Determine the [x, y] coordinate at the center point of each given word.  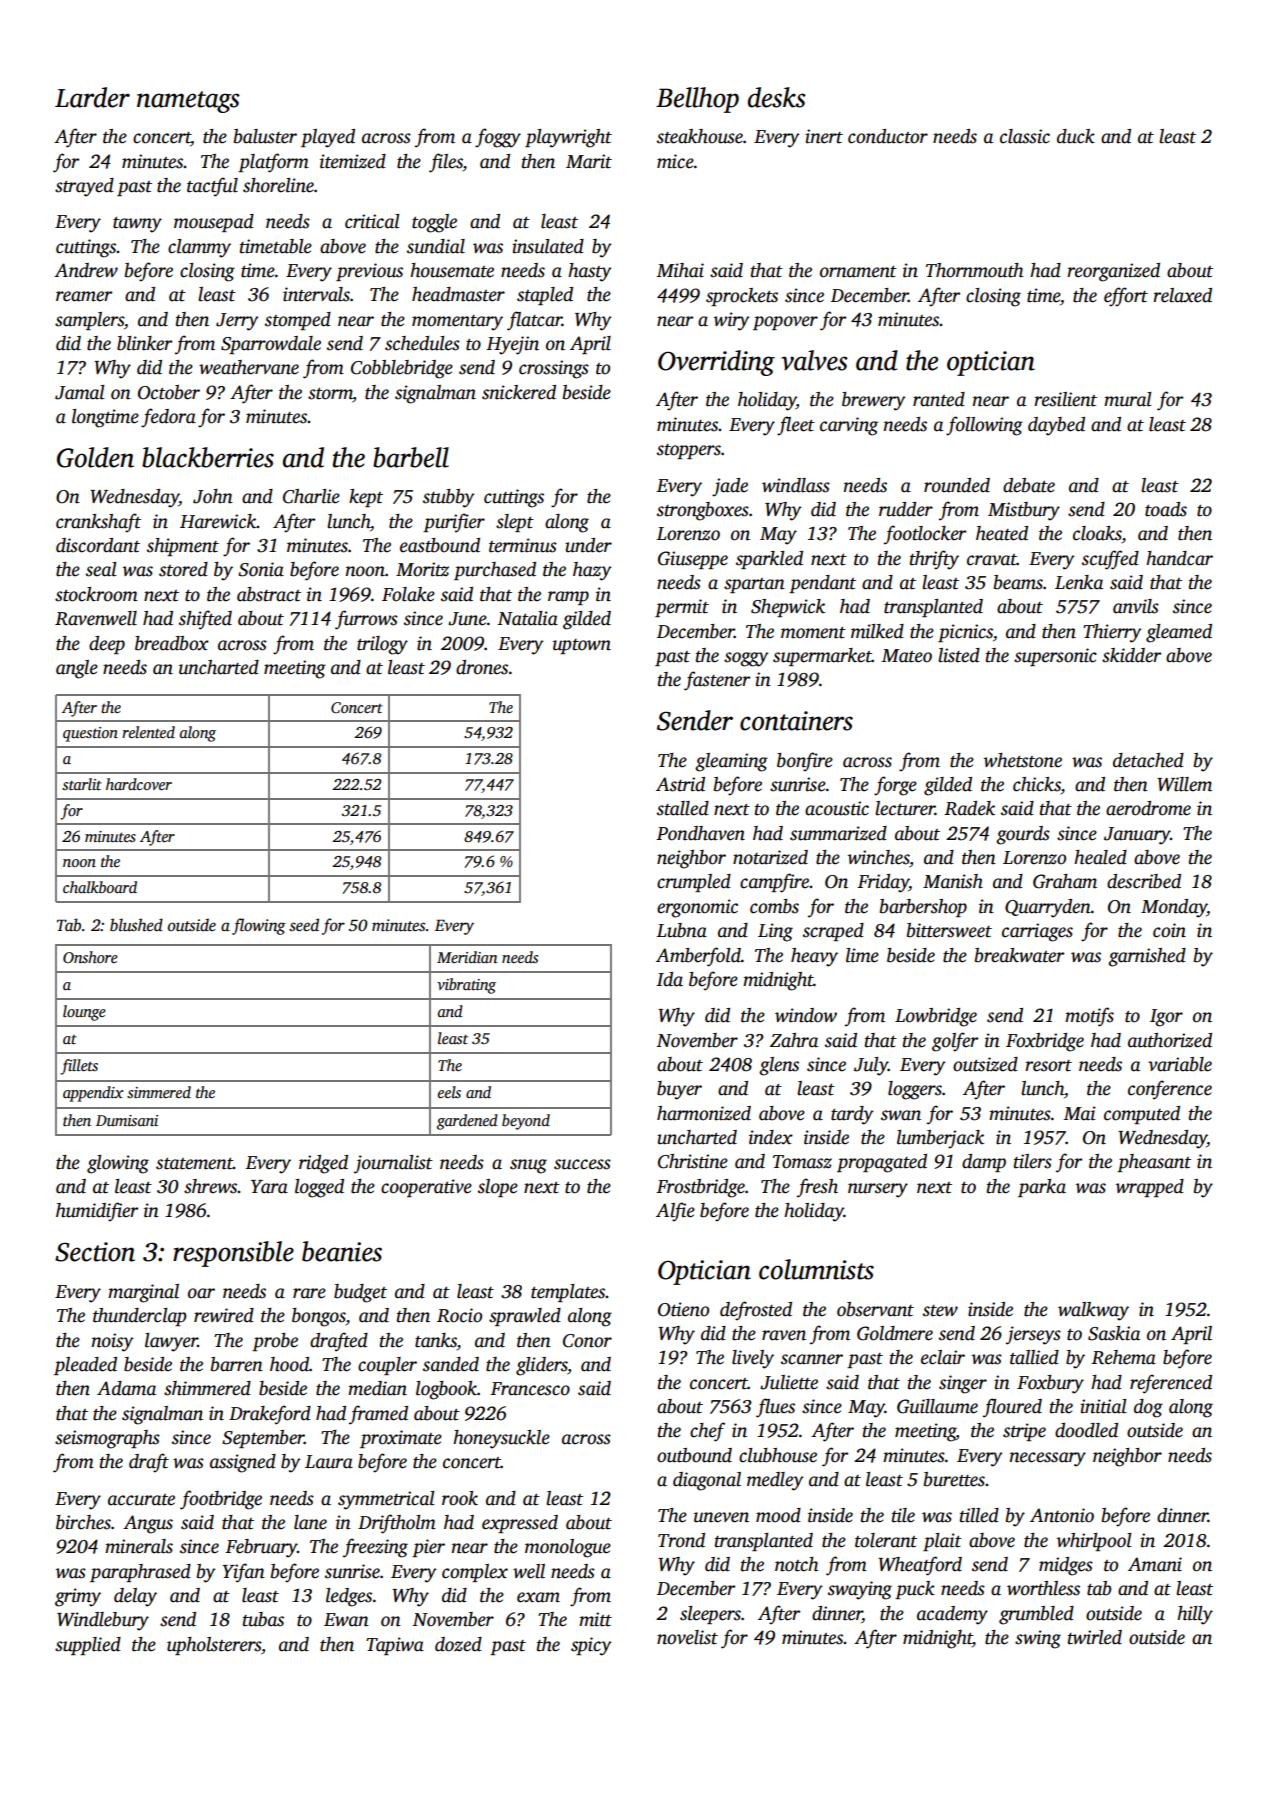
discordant [98, 545]
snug [528, 1166]
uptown [582, 646]
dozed [458, 1644]
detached [1148, 760]
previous [369, 272]
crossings [554, 369]
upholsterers [214, 1646]
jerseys [1033, 1335]
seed [304, 925]
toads [1166, 509]
